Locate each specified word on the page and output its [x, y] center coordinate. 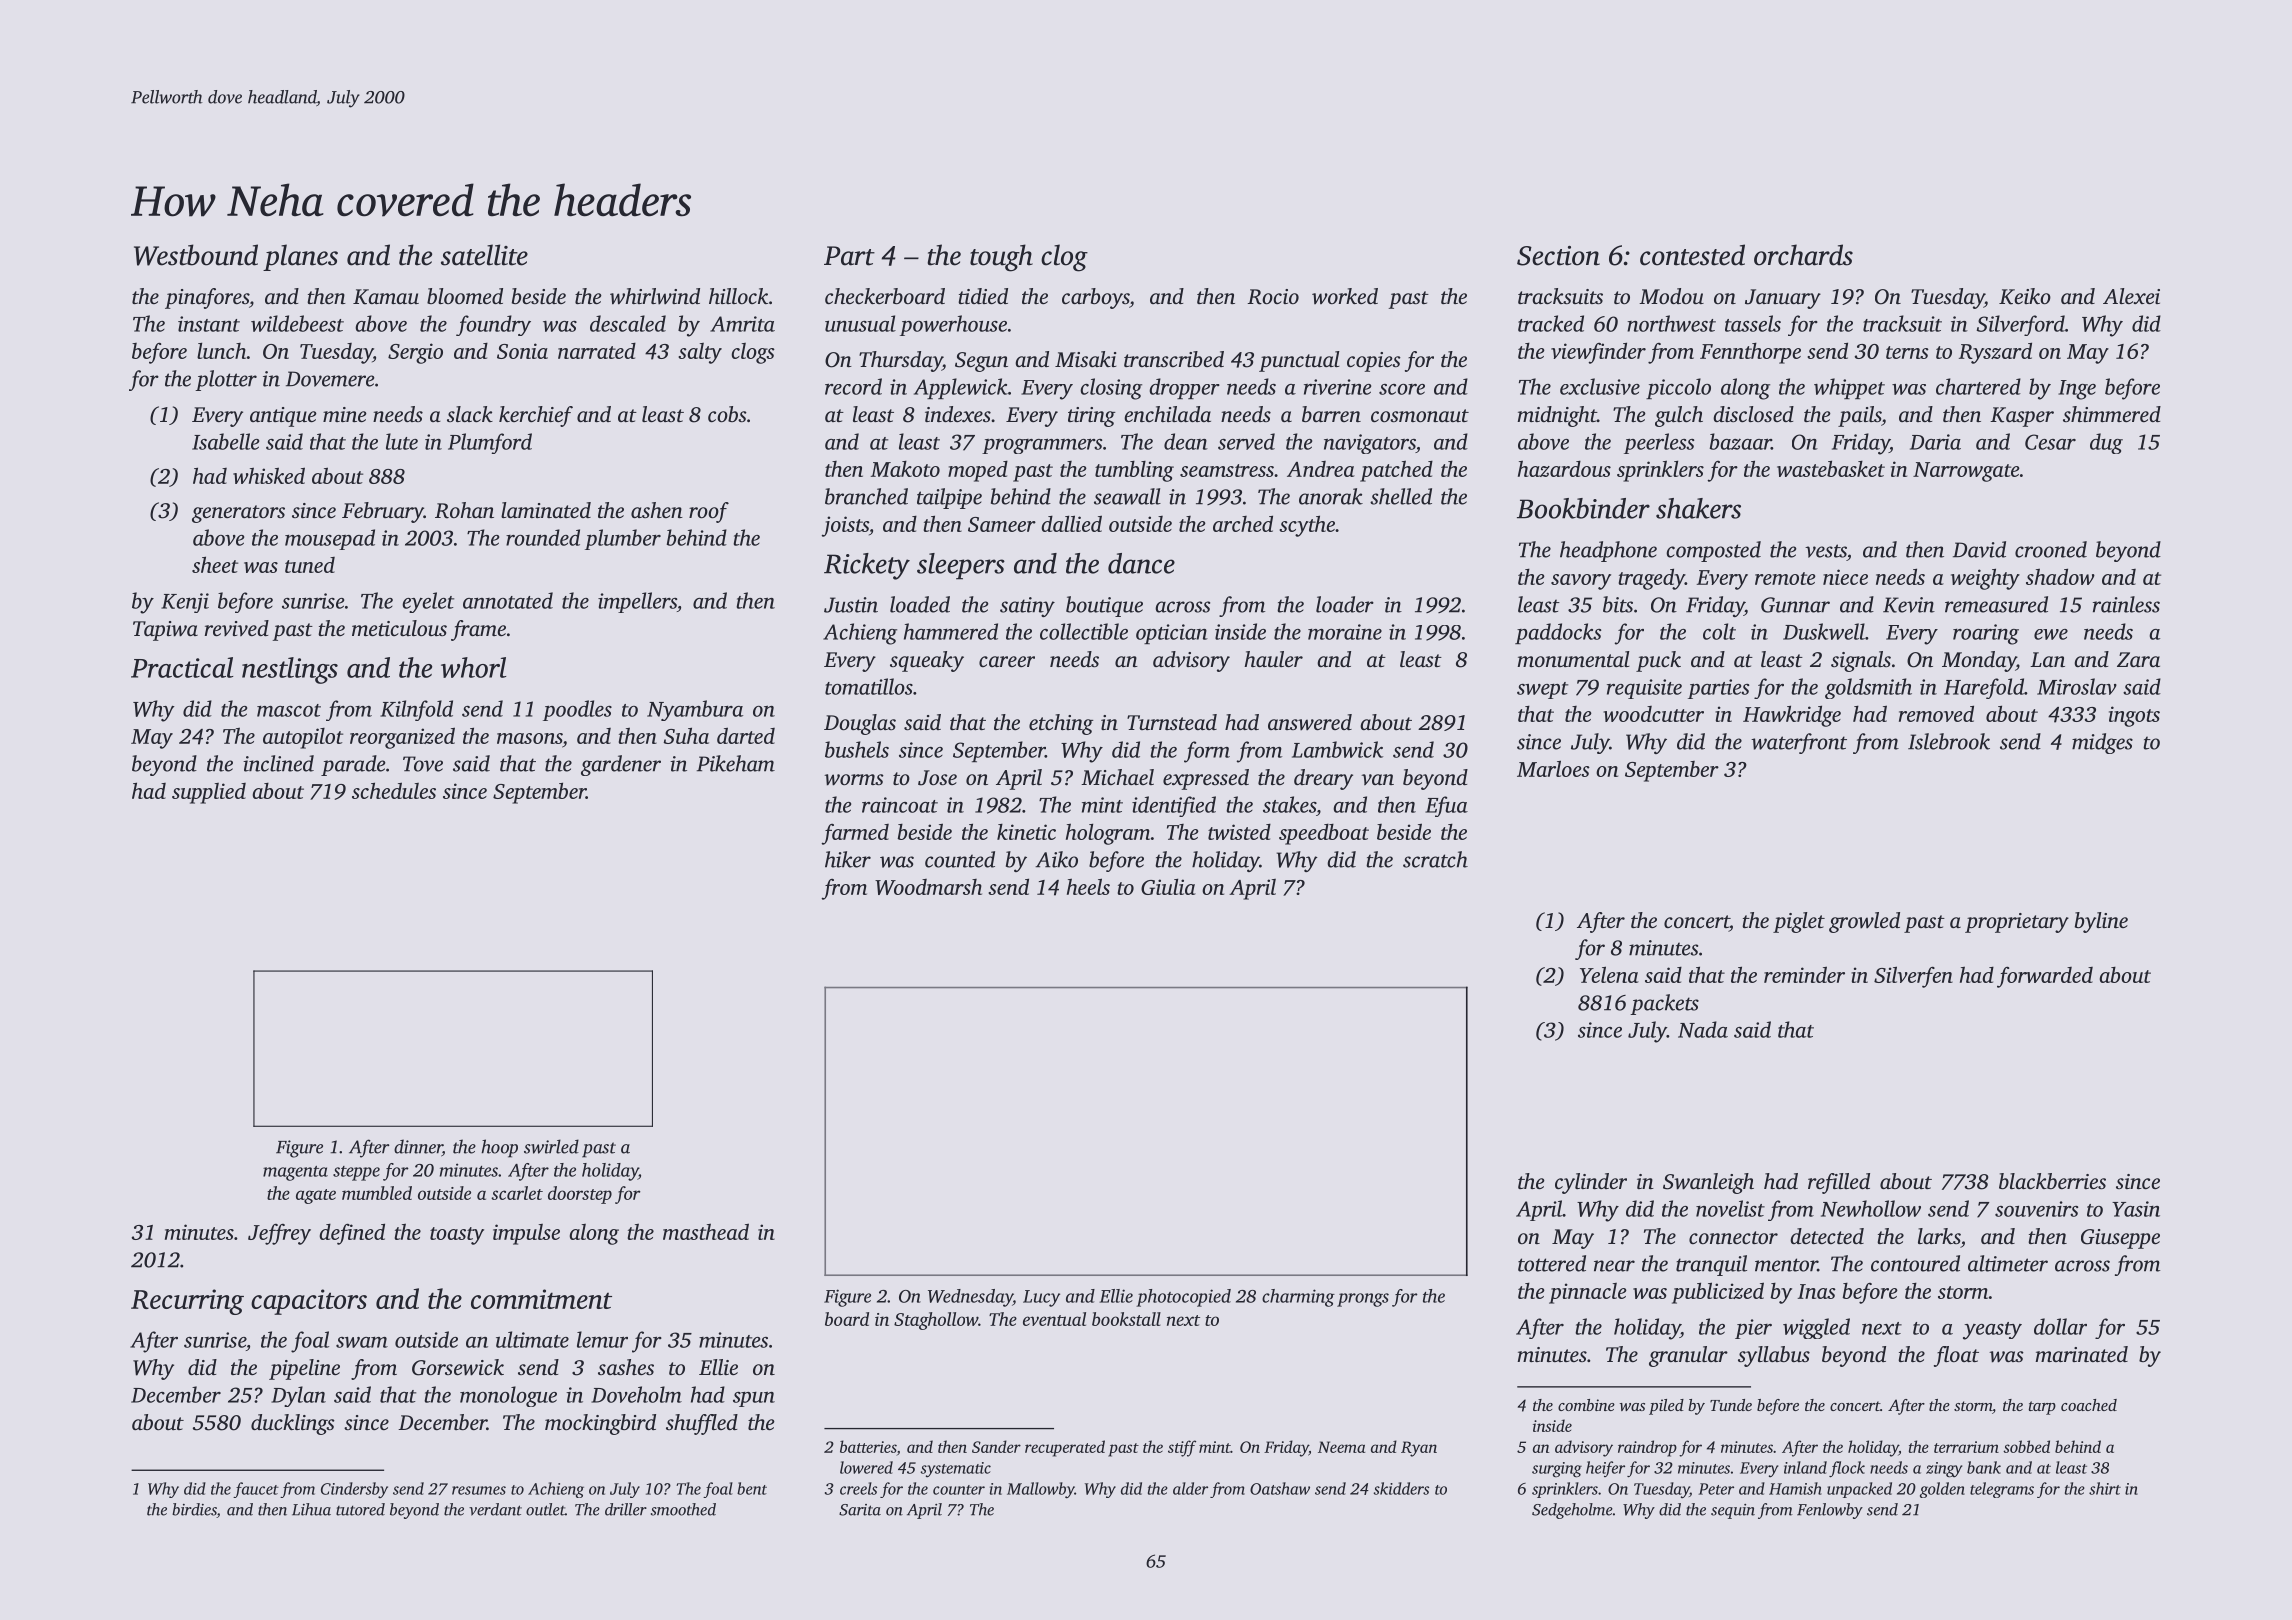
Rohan [464, 510]
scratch [1435, 859]
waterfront [1799, 743]
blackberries [2052, 1181]
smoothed [683, 1509]
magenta [295, 1173]
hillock [738, 296]
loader [1345, 604]
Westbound [196, 255]
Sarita [860, 1510]
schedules [394, 790]
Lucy [1041, 1298]
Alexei [2131, 296]
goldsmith [1868, 688]
